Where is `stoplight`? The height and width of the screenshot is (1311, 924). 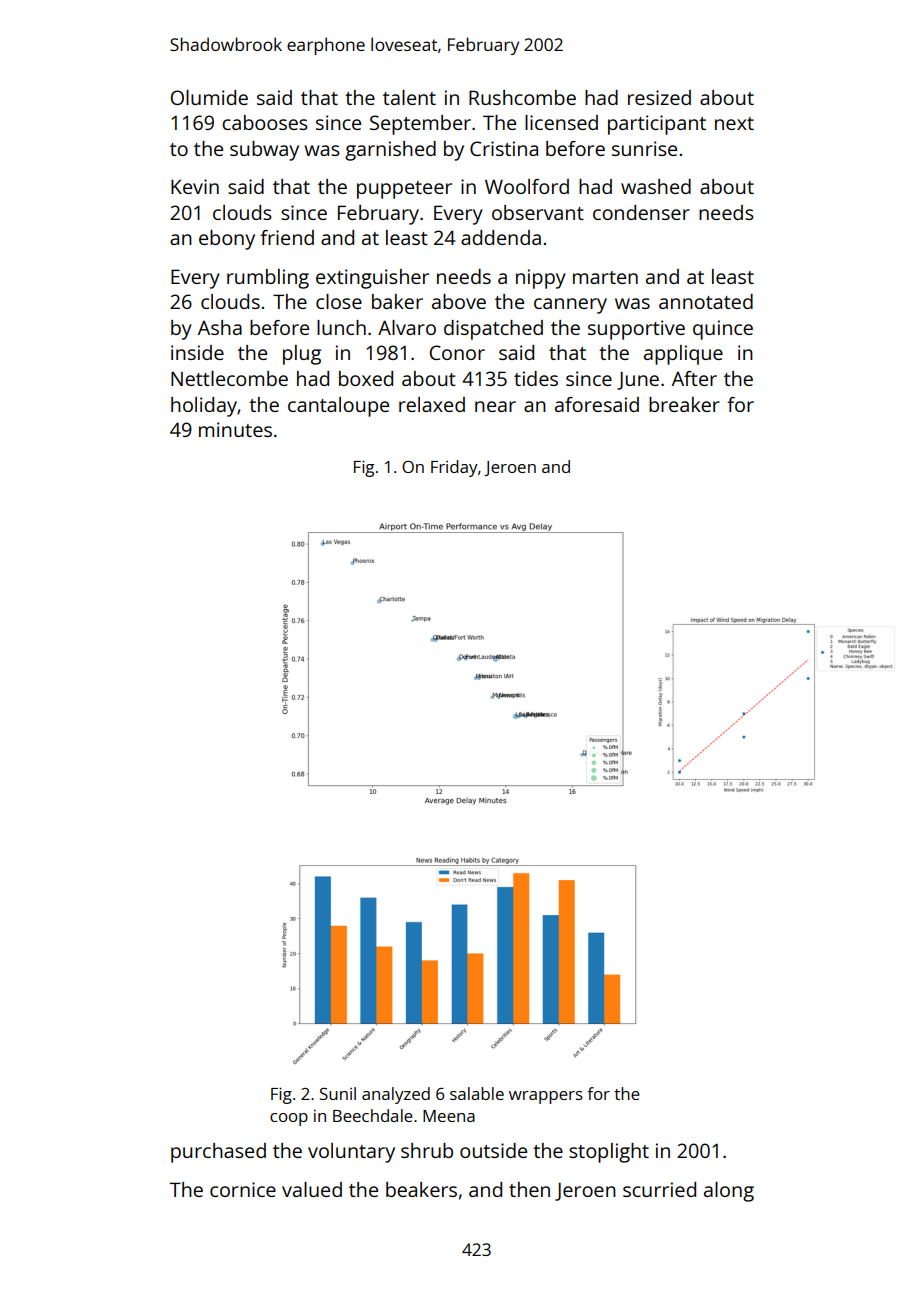
stoplight is located at coordinates (609, 1153).
